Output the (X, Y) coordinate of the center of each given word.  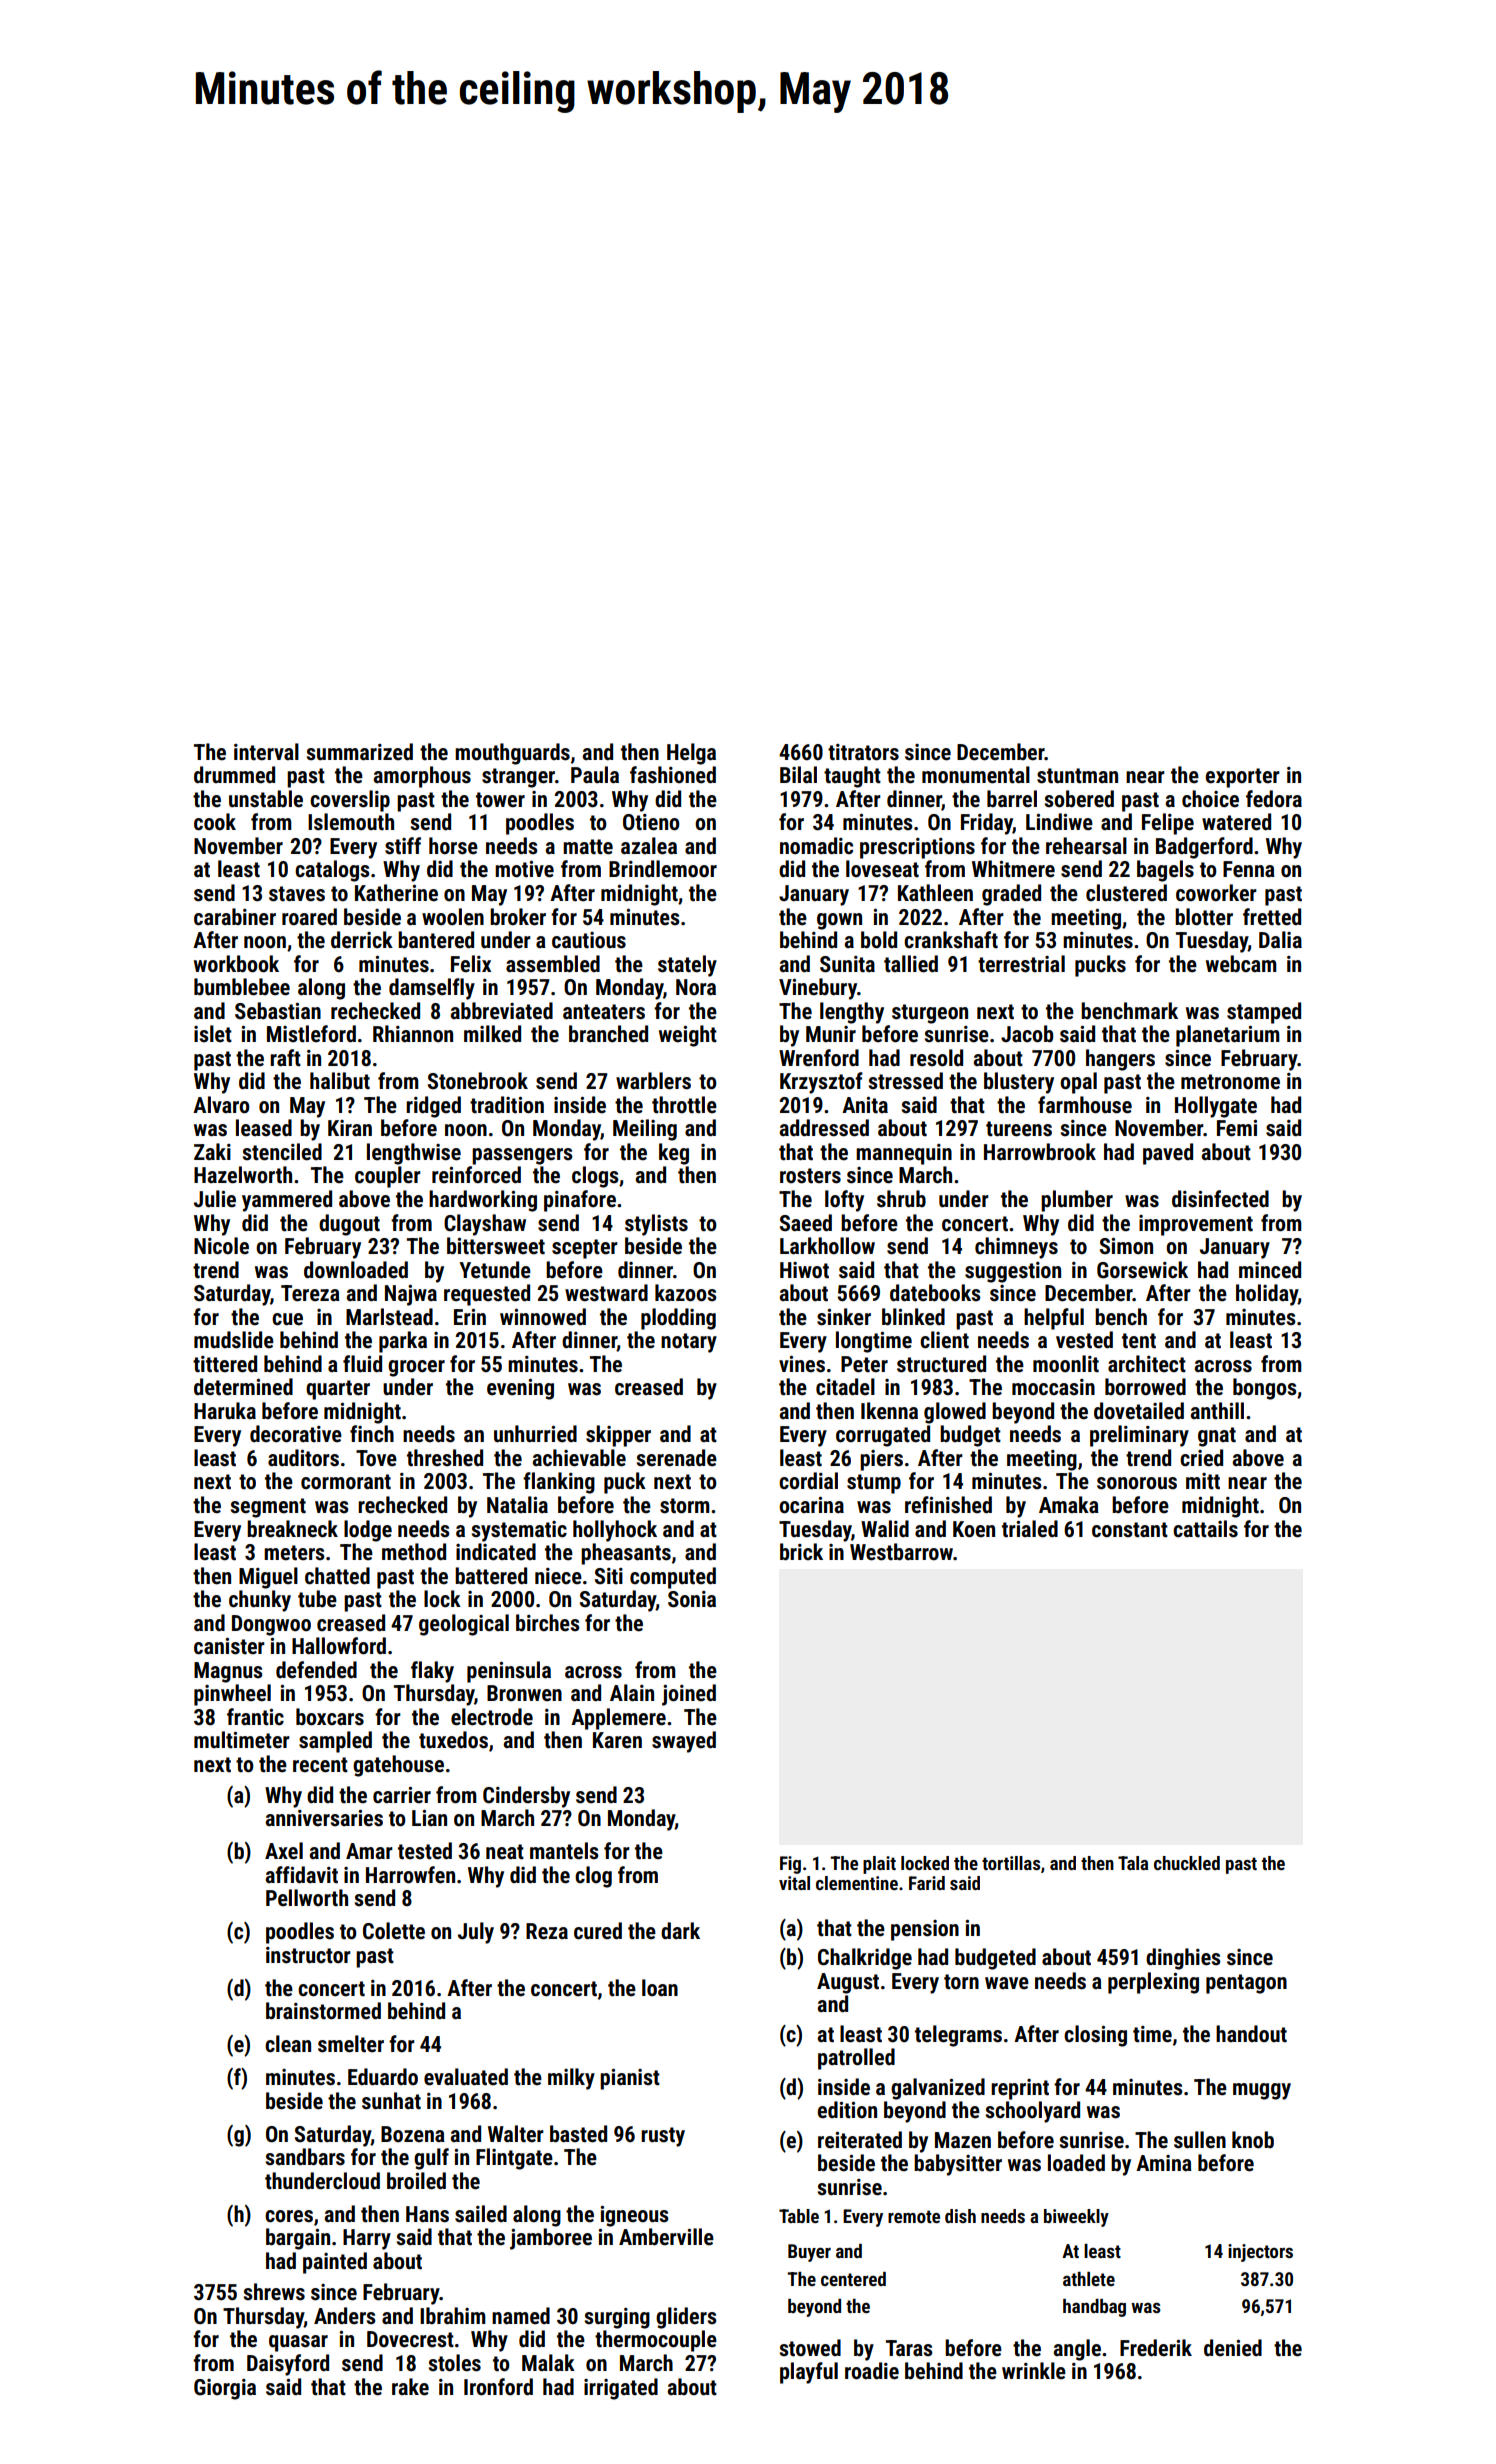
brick (801, 1552)
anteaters (604, 1012)
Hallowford (339, 1646)
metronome (1230, 1082)
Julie (215, 1199)
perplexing (1153, 1983)
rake (410, 2387)
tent (1139, 1341)
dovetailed (1139, 1411)
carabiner (235, 917)
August (848, 1983)
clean (288, 2044)
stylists (656, 1225)
